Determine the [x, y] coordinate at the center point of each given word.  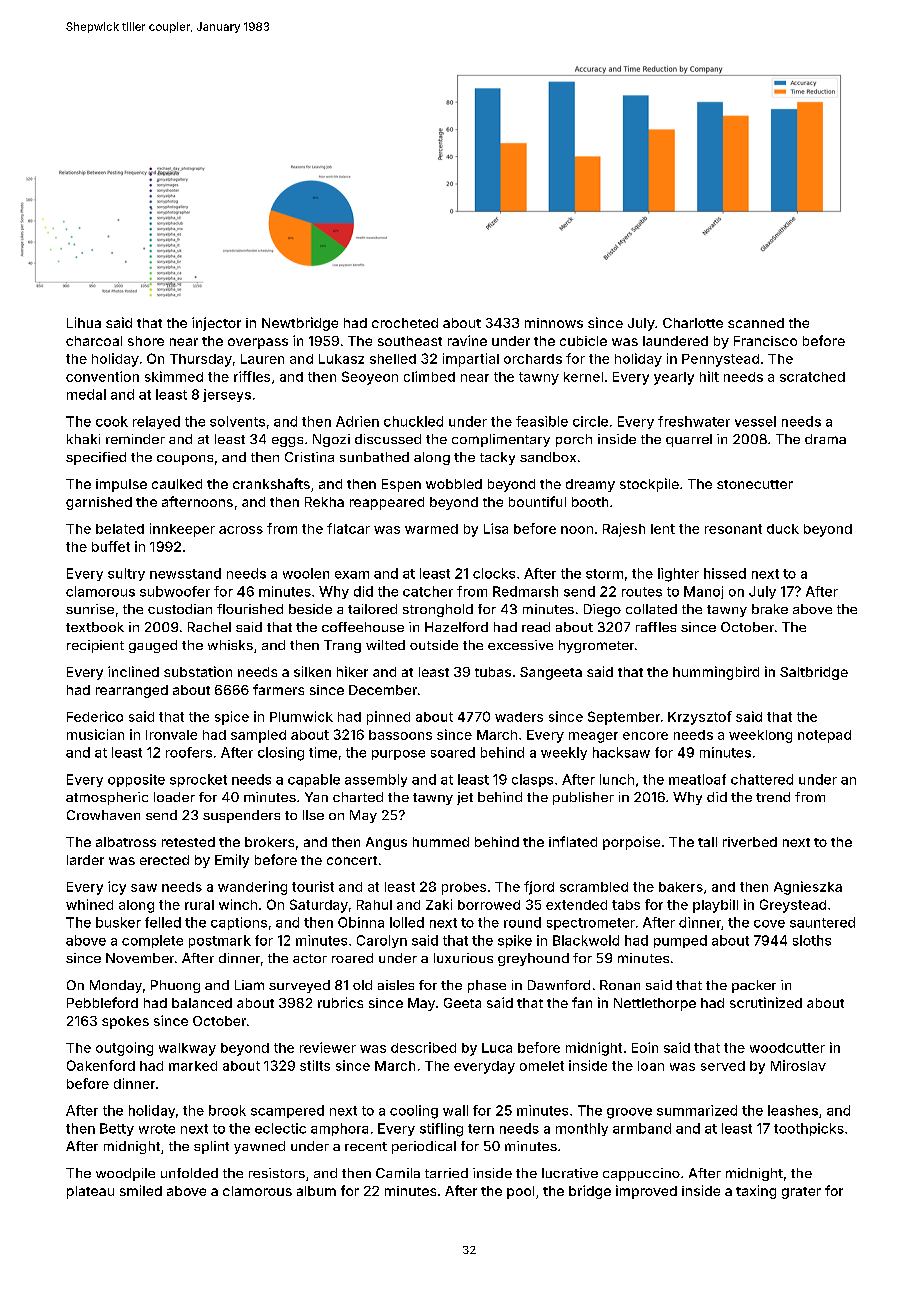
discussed [388, 439]
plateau [90, 1192]
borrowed [489, 905]
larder [85, 860]
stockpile [649, 485]
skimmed [174, 376]
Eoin [645, 1047]
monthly [582, 1129]
